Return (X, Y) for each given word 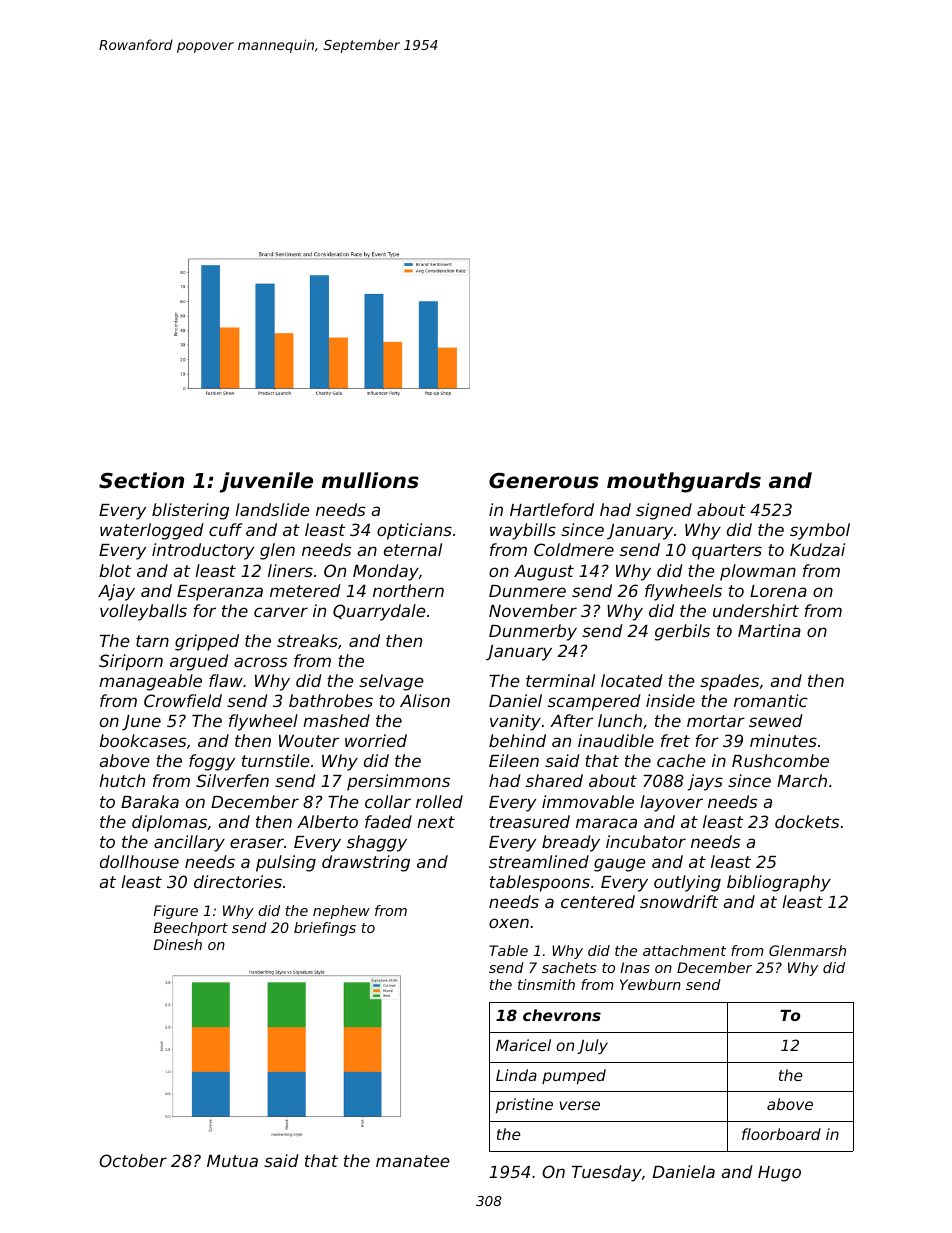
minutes (783, 740)
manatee (413, 1161)
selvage (391, 682)
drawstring (366, 863)
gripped (207, 642)
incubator (646, 841)
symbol (820, 531)
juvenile (266, 482)
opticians (414, 531)
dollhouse (139, 861)
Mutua (232, 1161)
